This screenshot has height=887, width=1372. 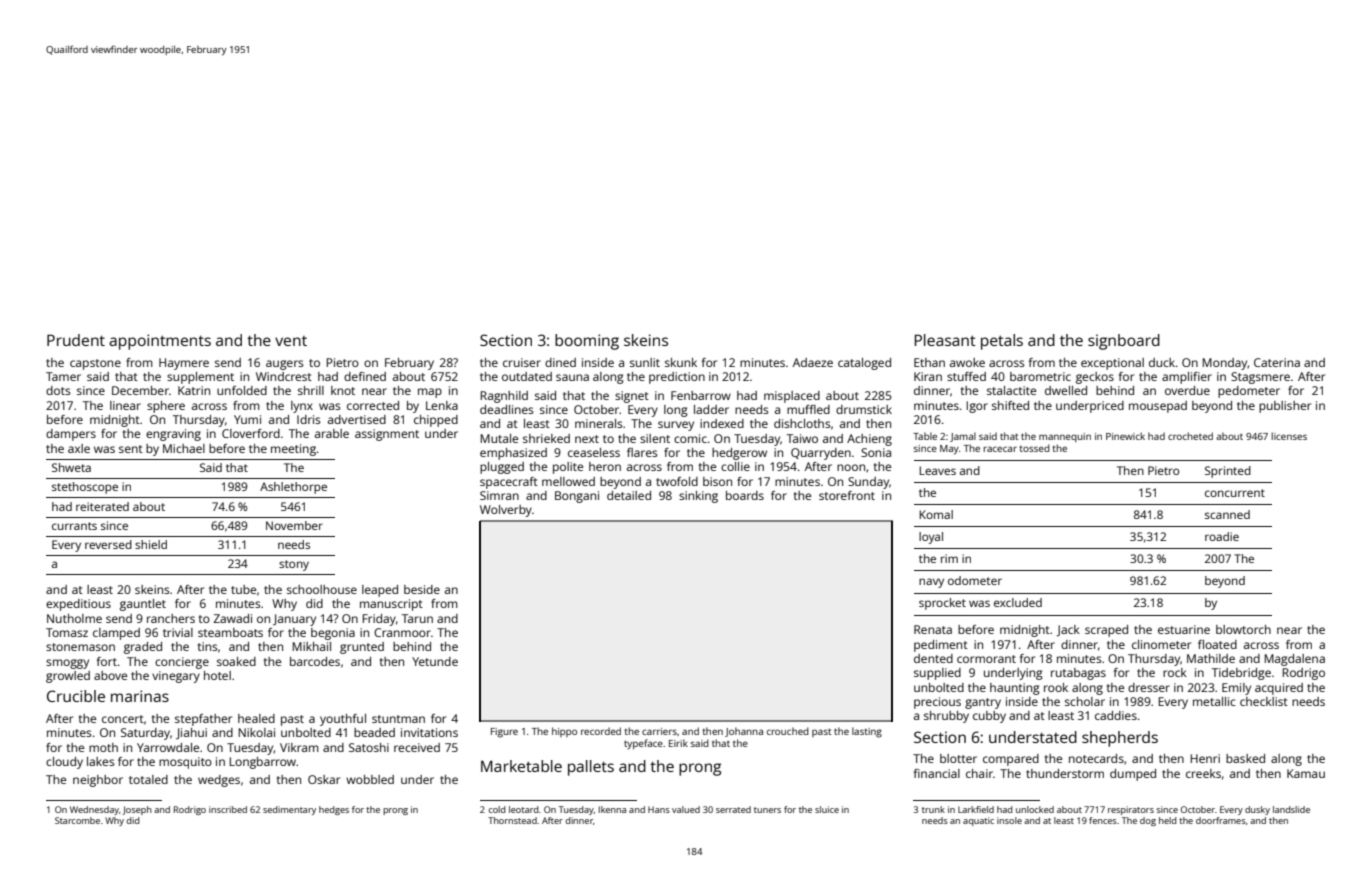 I want to click on Prudent, so click(x=76, y=340).
